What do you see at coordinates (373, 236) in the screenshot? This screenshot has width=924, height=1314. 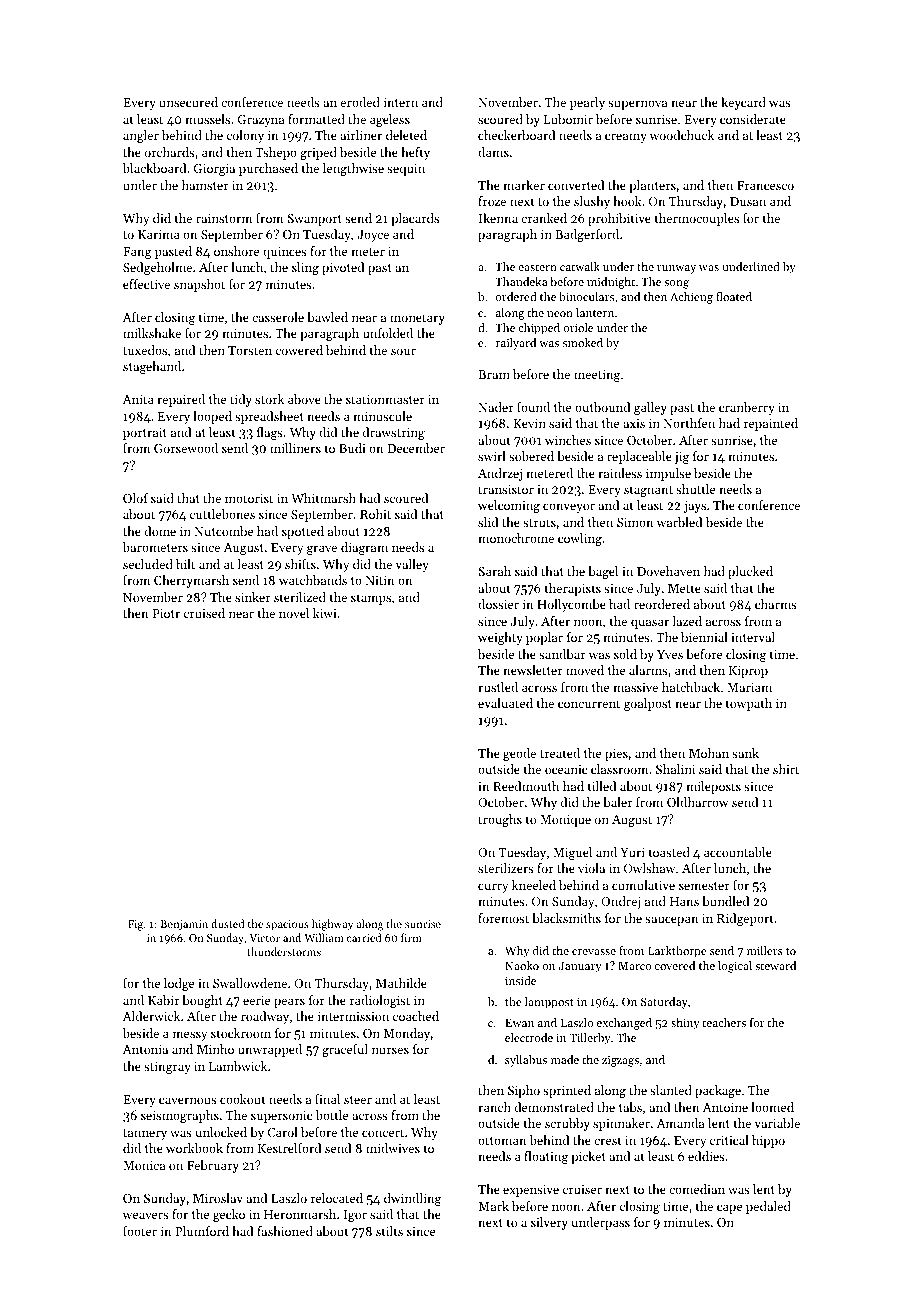 I see `Joyce` at bounding box center [373, 236].
